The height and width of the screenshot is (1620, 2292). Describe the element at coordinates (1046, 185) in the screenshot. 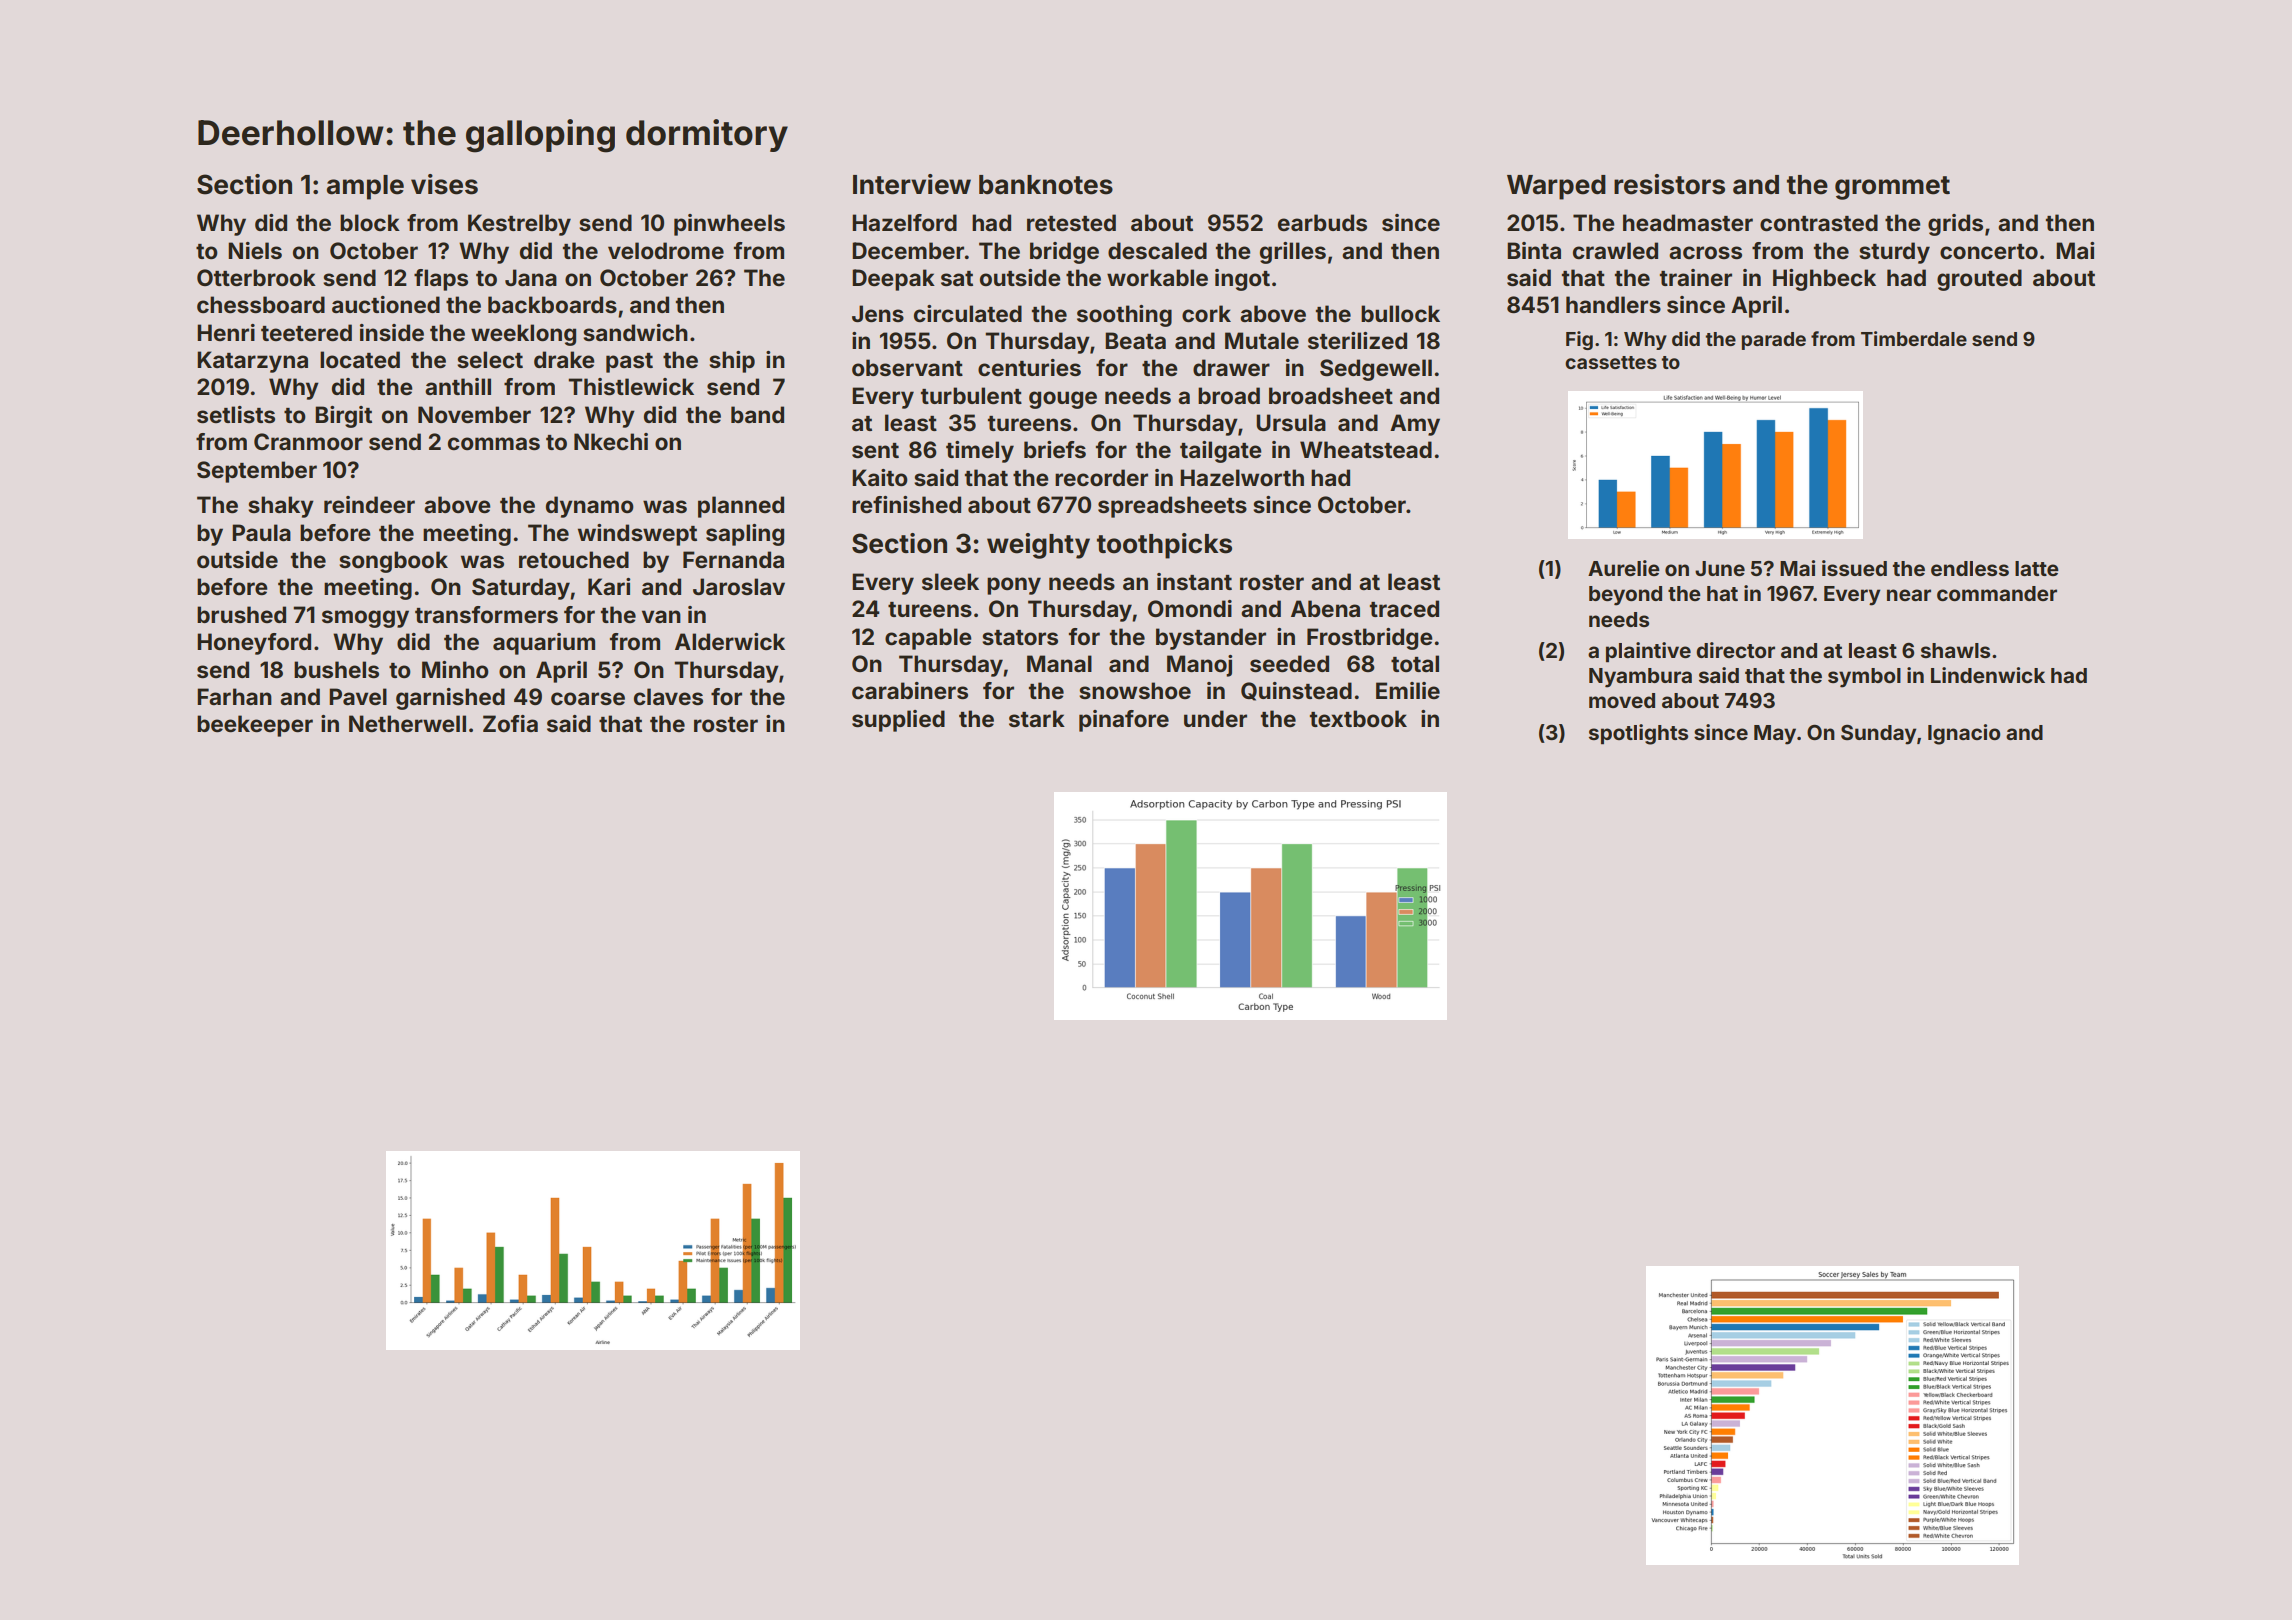

I see `banknotes` at that location.
